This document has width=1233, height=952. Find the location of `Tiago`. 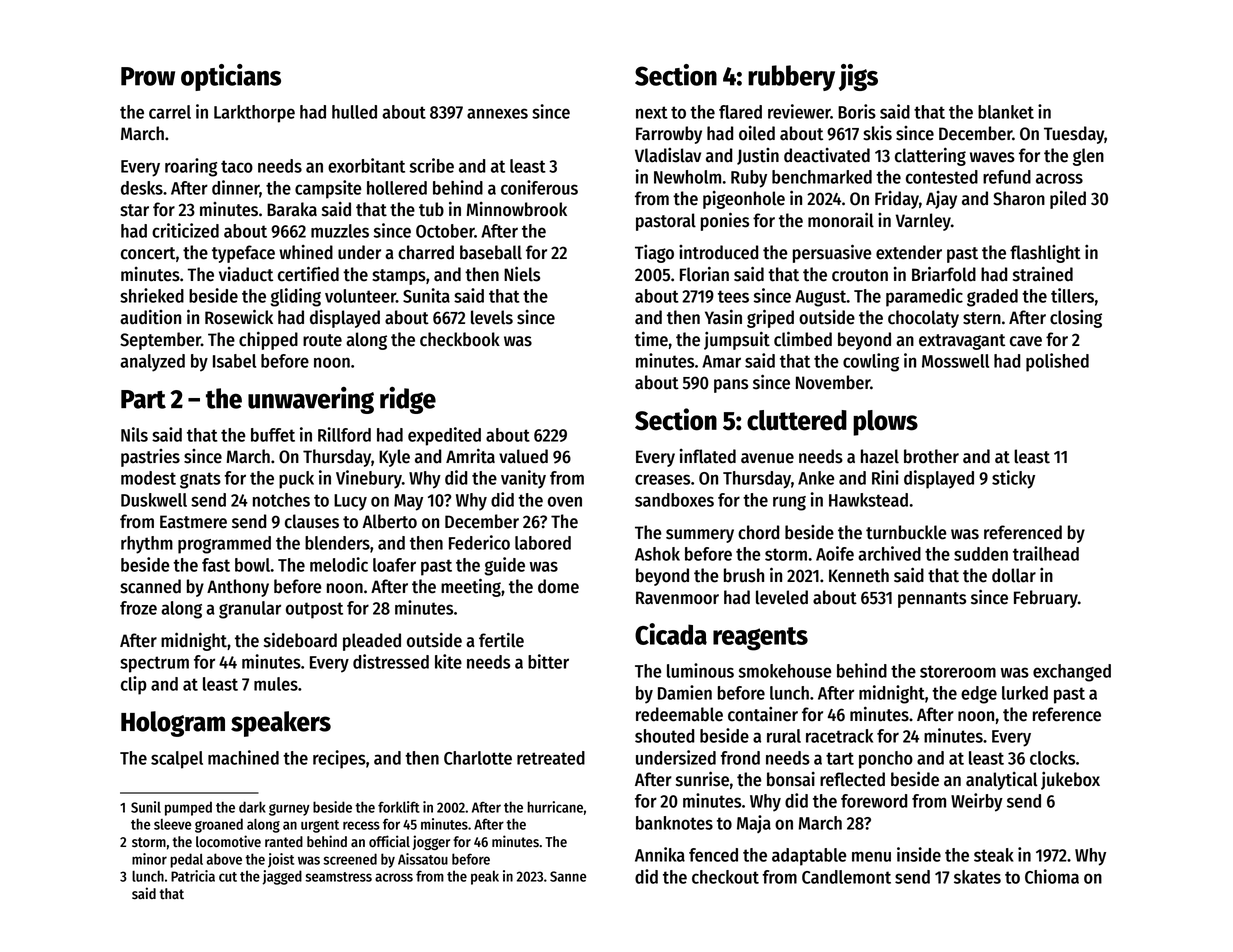

Tiago is located at coordinates (654, 254).
